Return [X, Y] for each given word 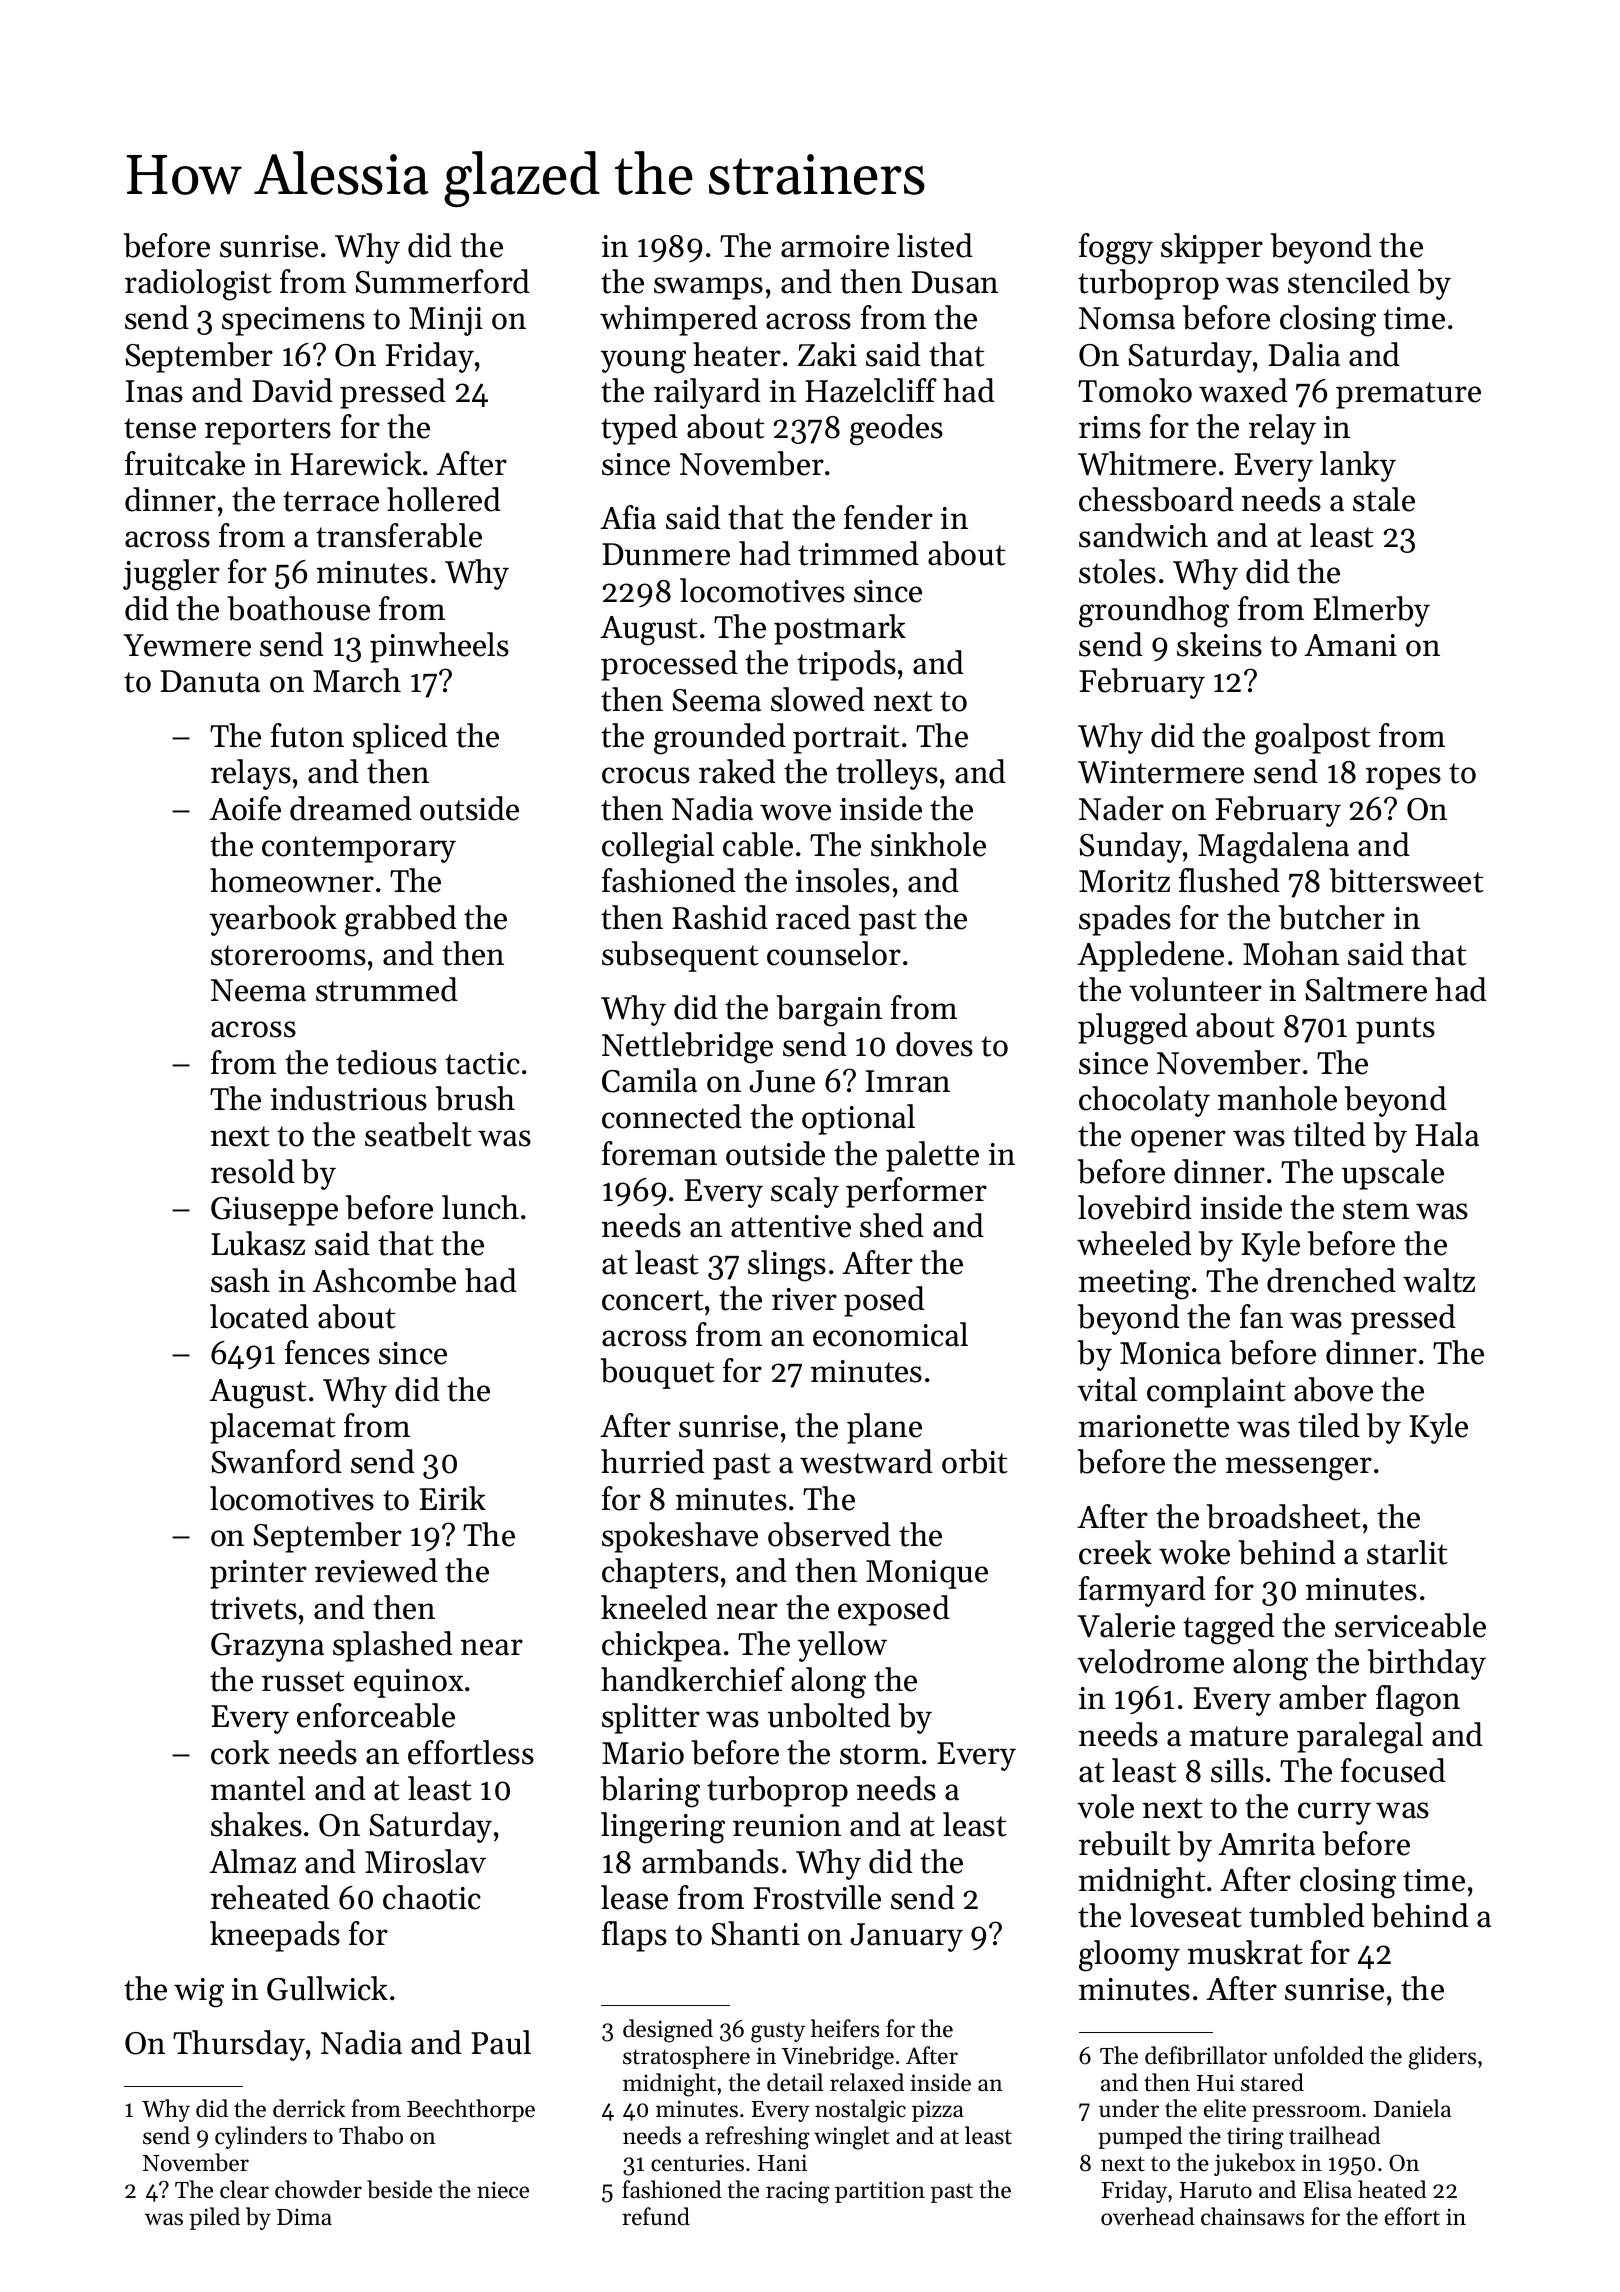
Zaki [827, 354]
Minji [446, 321]
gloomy [1129, 1956]
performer [916, 1192]
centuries [697, 2163]
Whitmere [1147, 463]
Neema [258, 990]
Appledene [1150, 956]
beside [399, 2189]
